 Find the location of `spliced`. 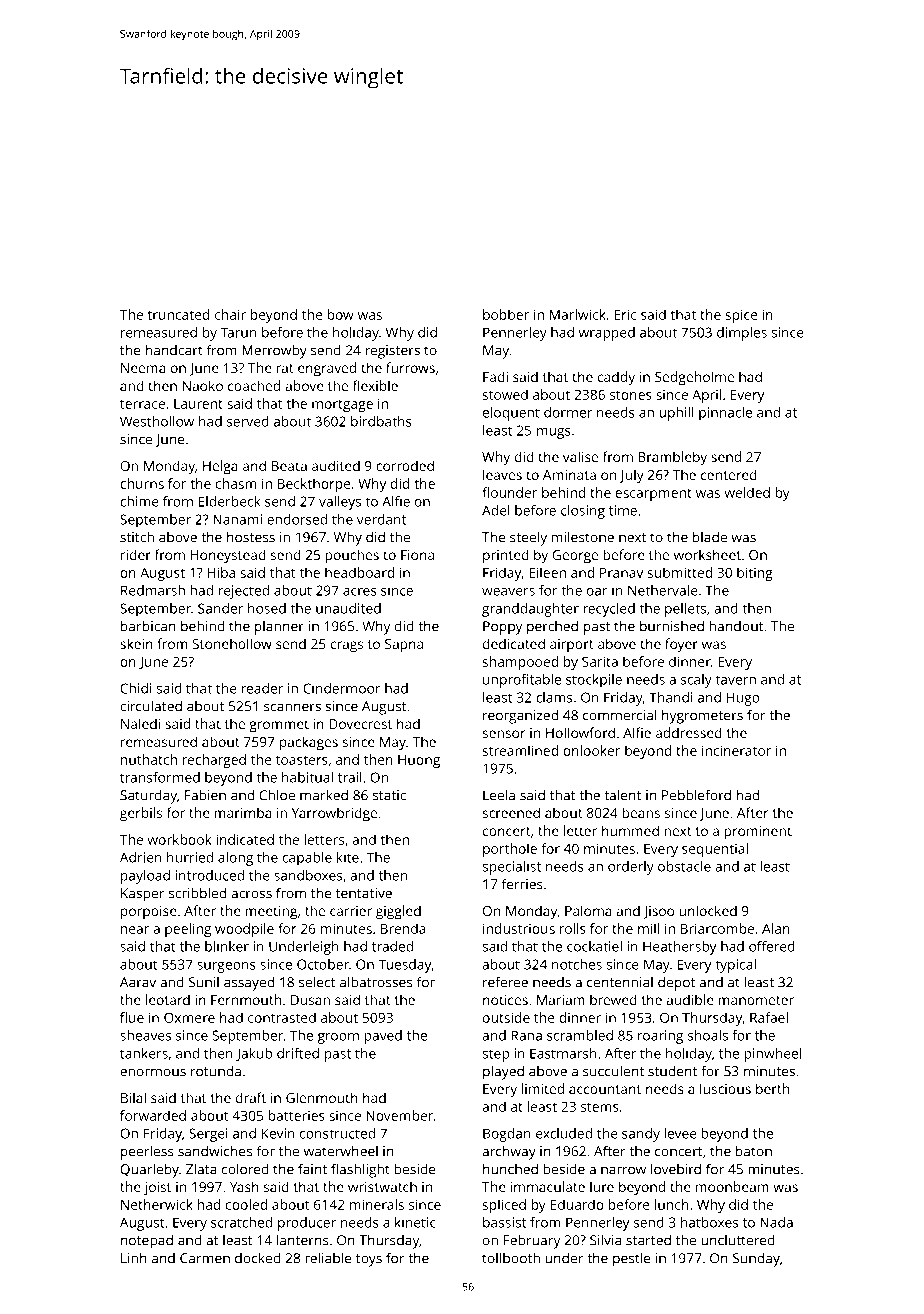

spliced is located at coordinates (504, 1206).
